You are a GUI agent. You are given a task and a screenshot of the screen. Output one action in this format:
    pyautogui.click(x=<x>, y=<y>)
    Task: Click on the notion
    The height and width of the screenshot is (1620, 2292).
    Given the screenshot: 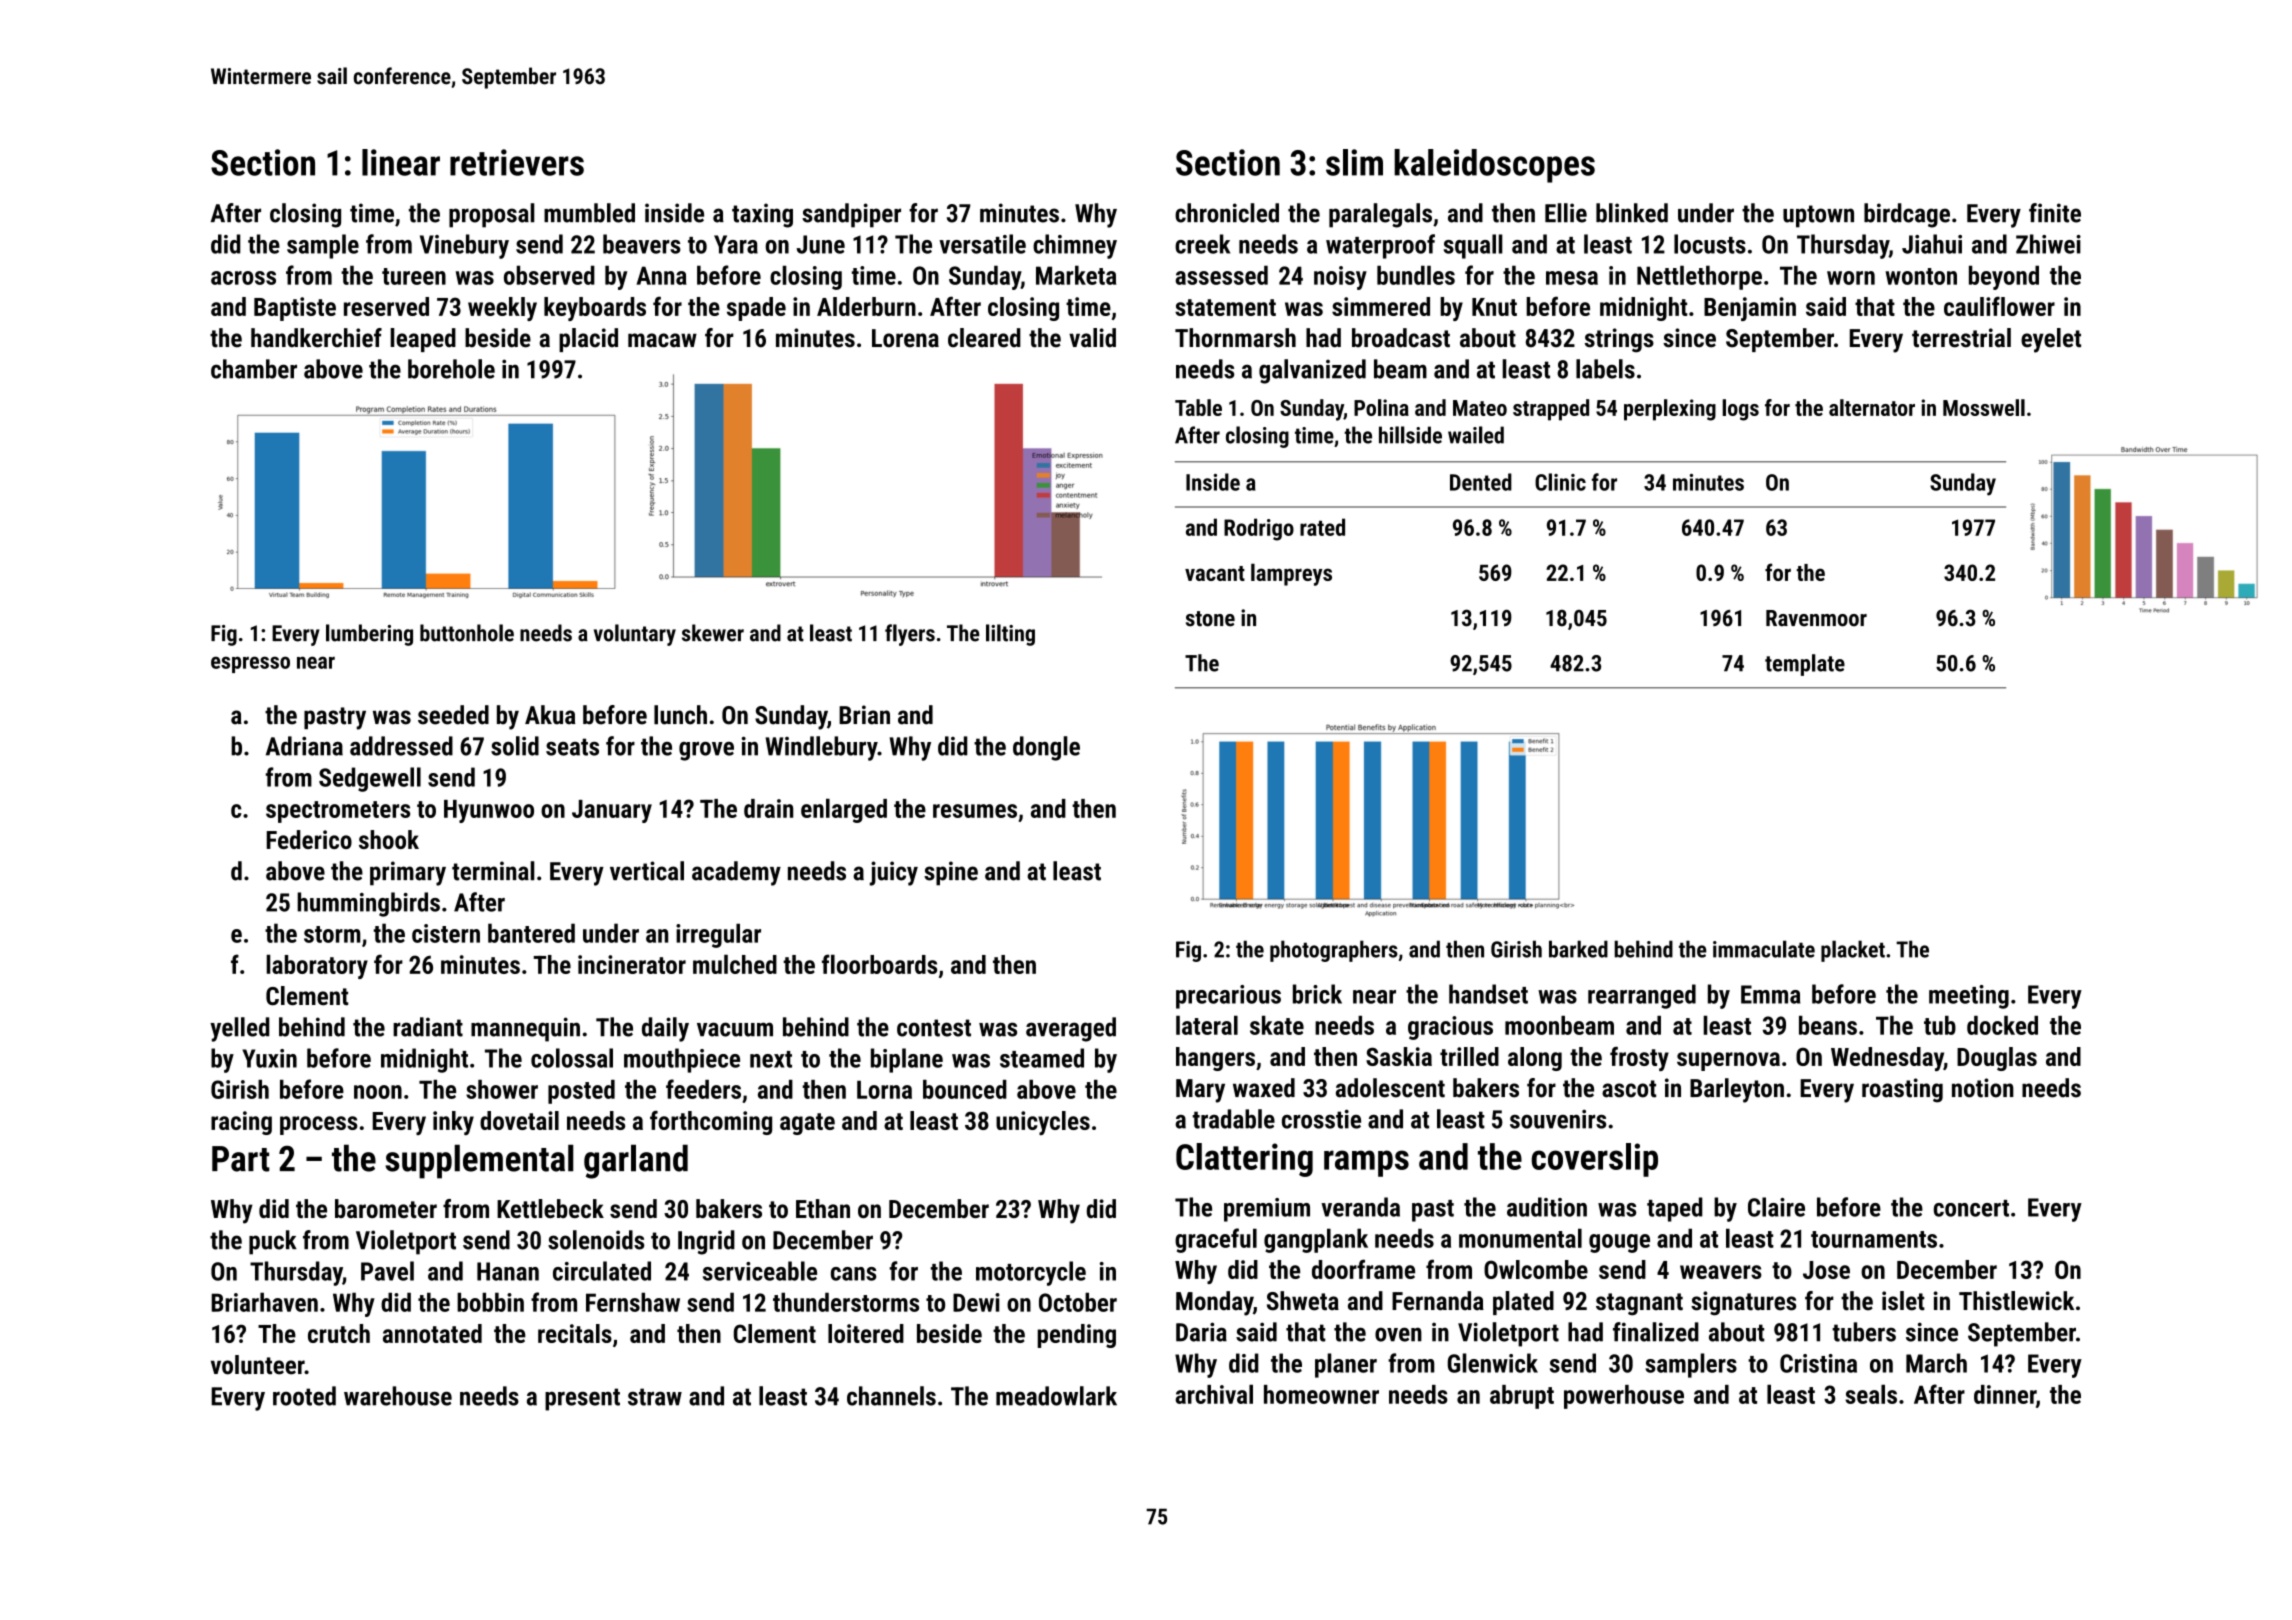 What is the action you would take?
    pyautogui.click(x=1983, y=1088)
